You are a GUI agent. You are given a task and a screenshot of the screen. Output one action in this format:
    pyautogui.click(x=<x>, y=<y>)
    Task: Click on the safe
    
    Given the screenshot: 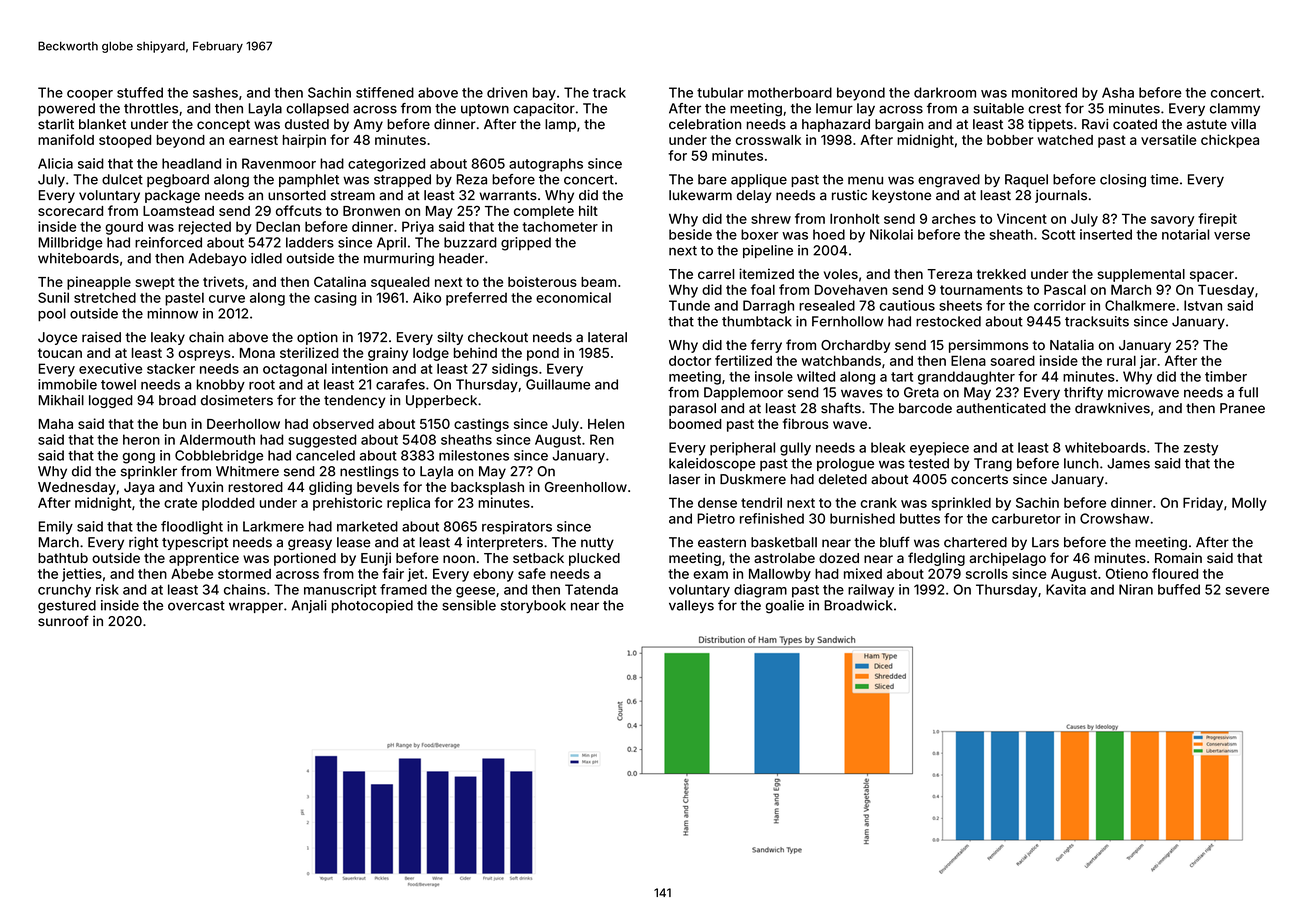 What is the action you would take?
    pyautogui.click(x=532, y=573)
